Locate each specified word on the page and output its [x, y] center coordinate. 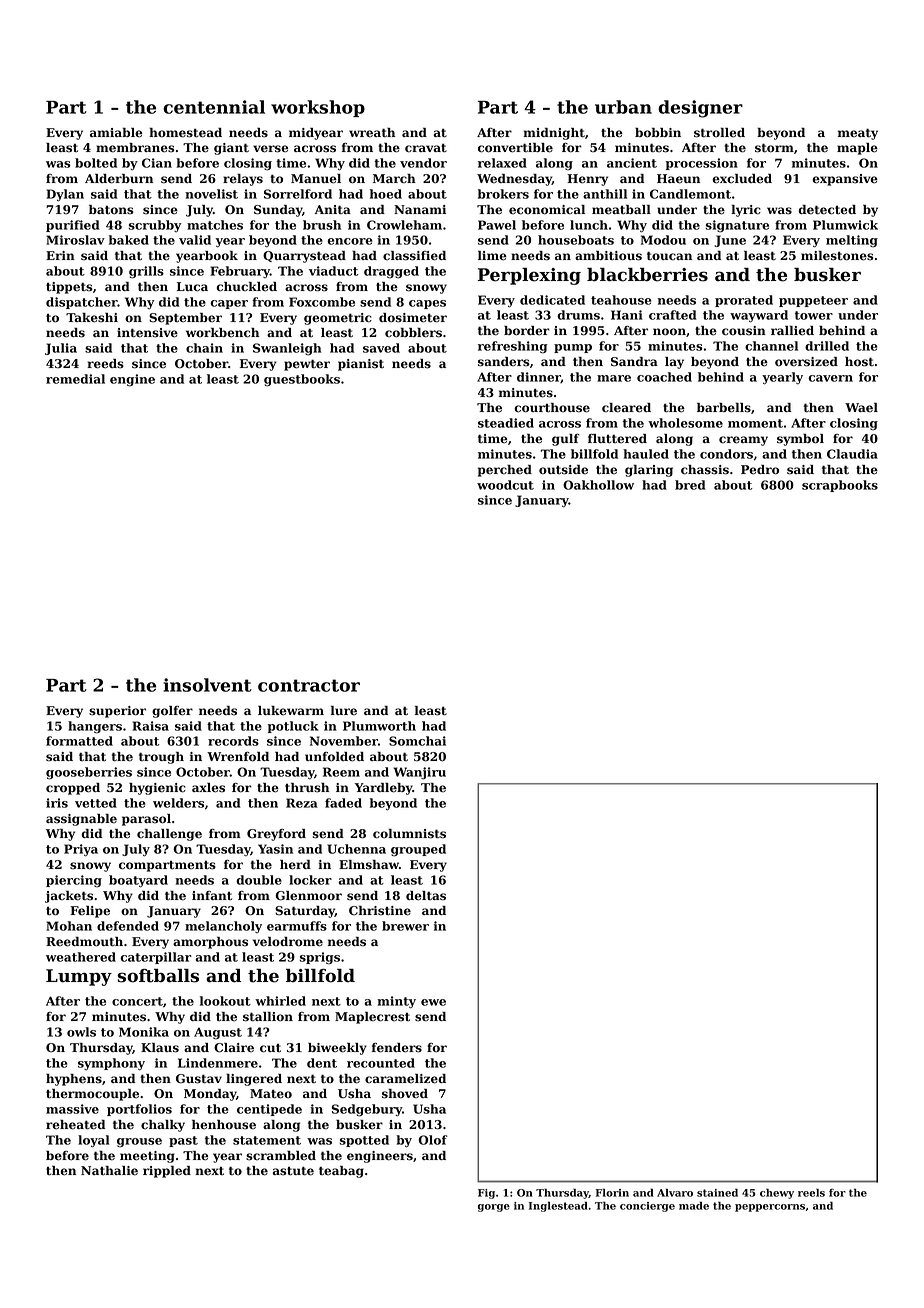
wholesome [685, 423]
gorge [494, 1208]
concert [137, 1001]
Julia [61, 349]
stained [717, 1193]
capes [427, 304]
